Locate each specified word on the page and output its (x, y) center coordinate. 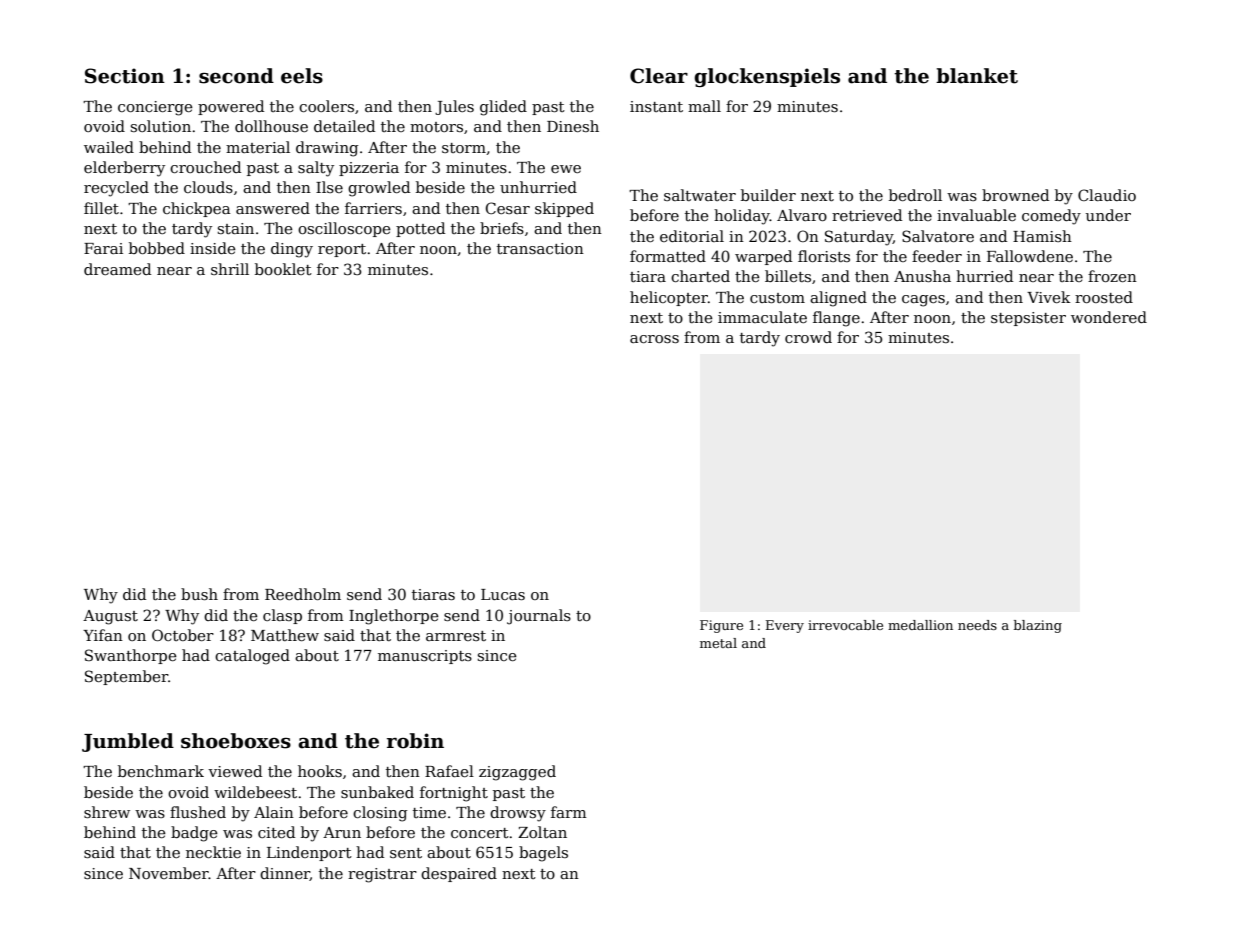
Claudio (1107, 195)
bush (199, 594)
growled (379, 189)
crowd (808, 337)
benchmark (161, 771)
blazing (1038, 626)
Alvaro (802, 215)
